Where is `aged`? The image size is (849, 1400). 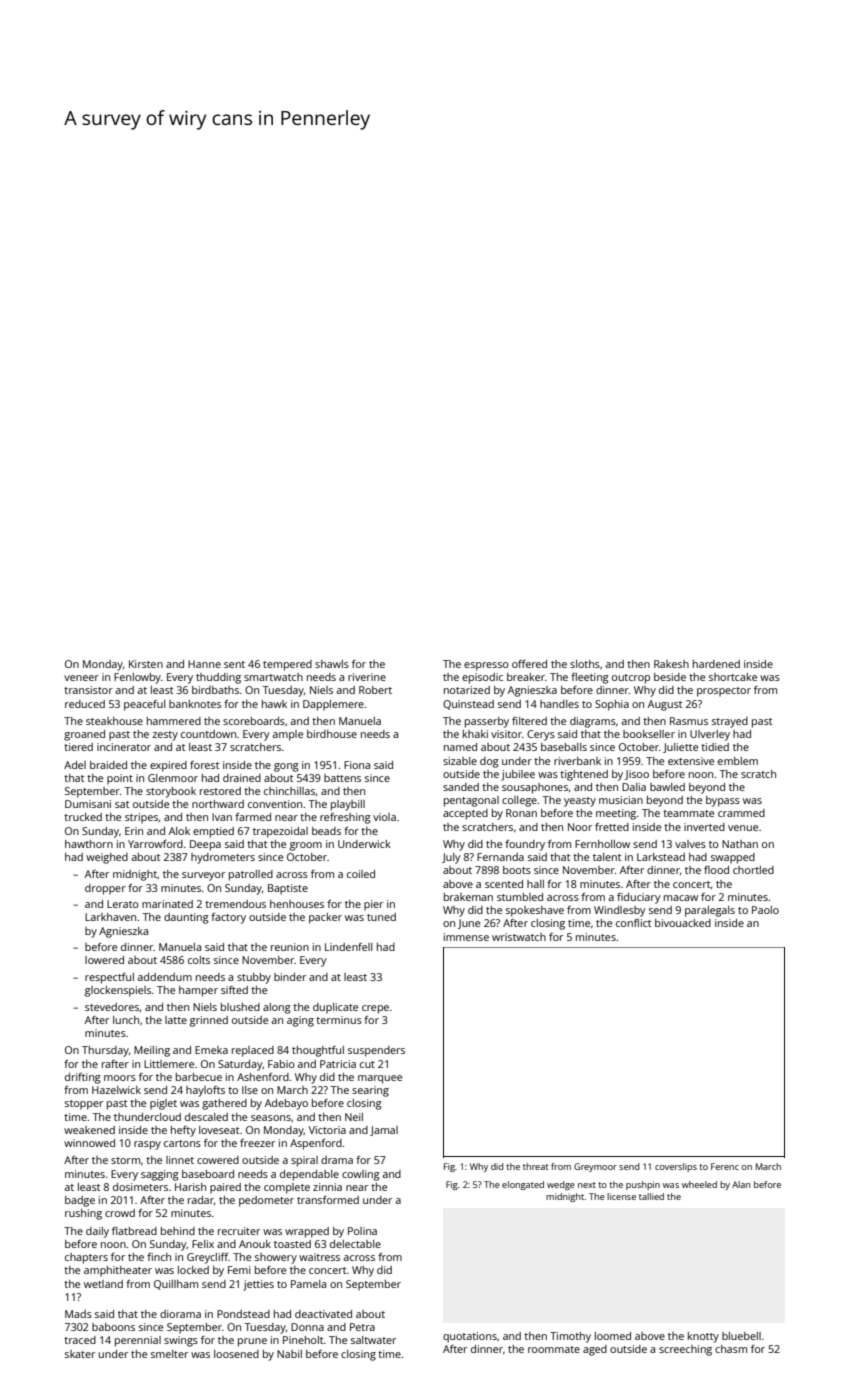 aged is located at coordinates (595, 1350).
